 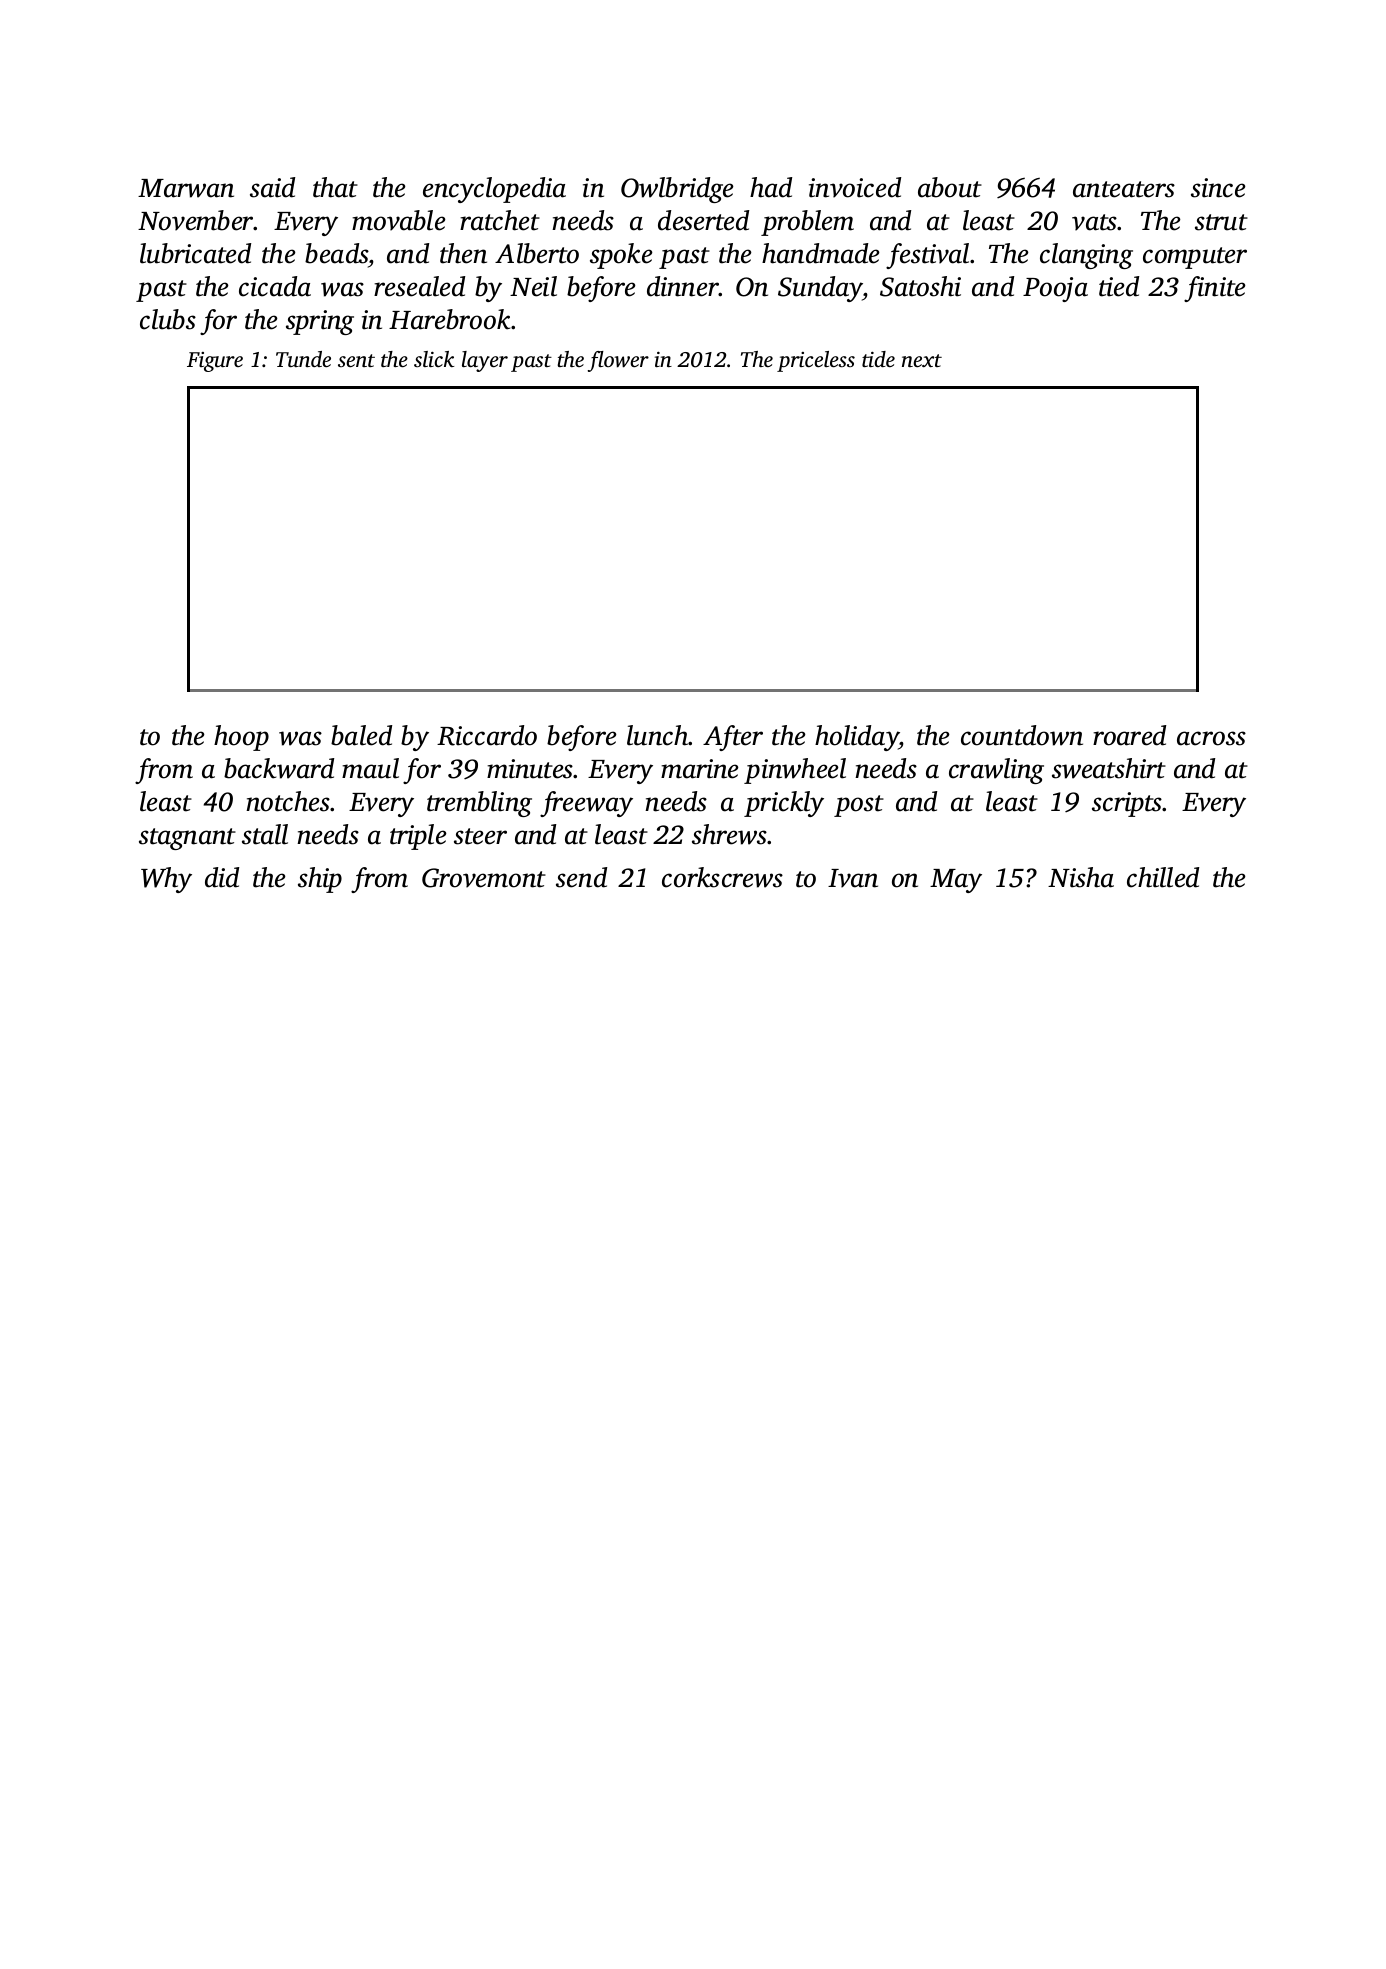 What do you see at coordinates (494, 190) in the screenshot?
I see `encyclopedia` at bounding box center [494, 190].
